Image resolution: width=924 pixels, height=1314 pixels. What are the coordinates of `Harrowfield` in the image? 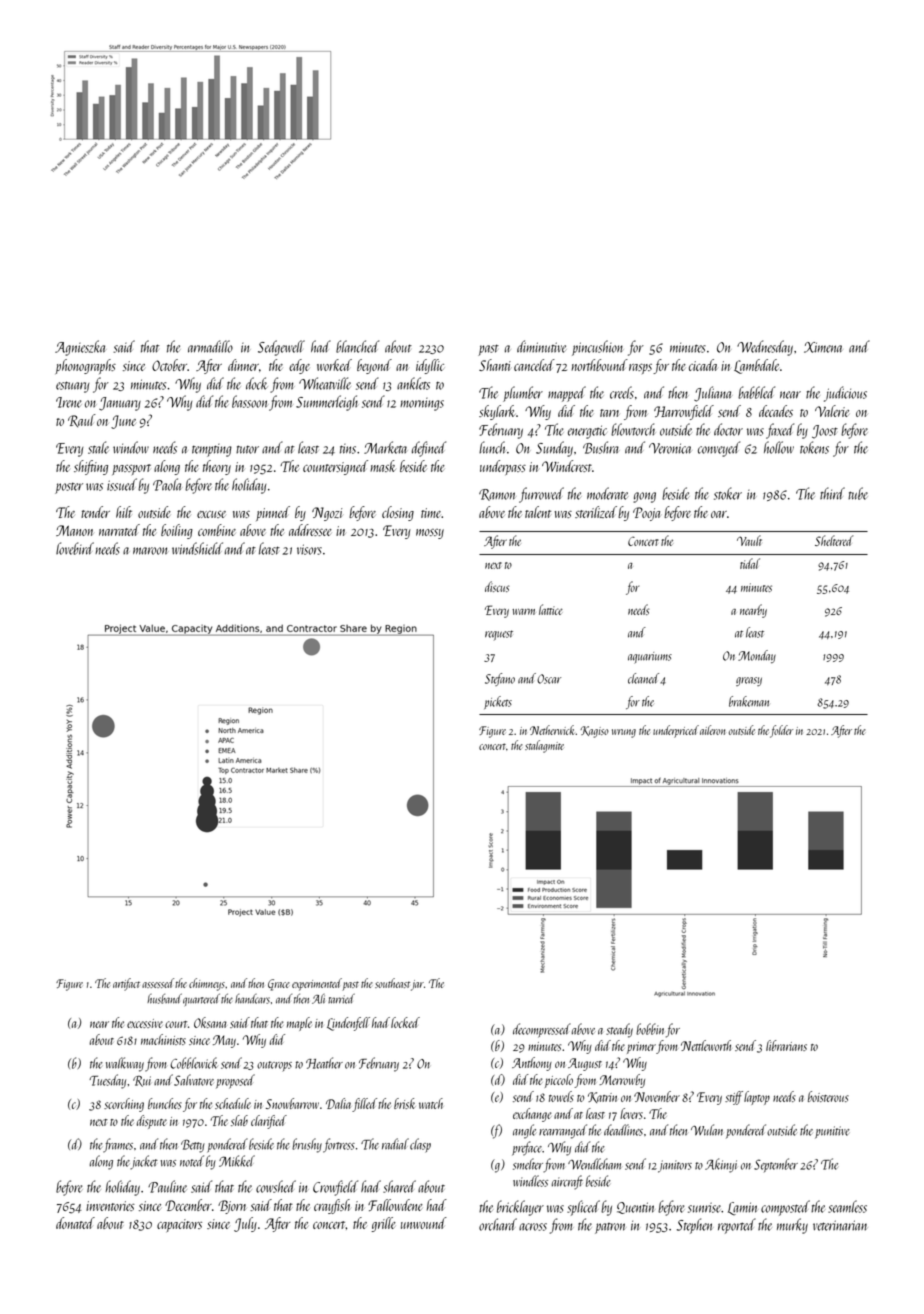 It's located at (684, 412).
